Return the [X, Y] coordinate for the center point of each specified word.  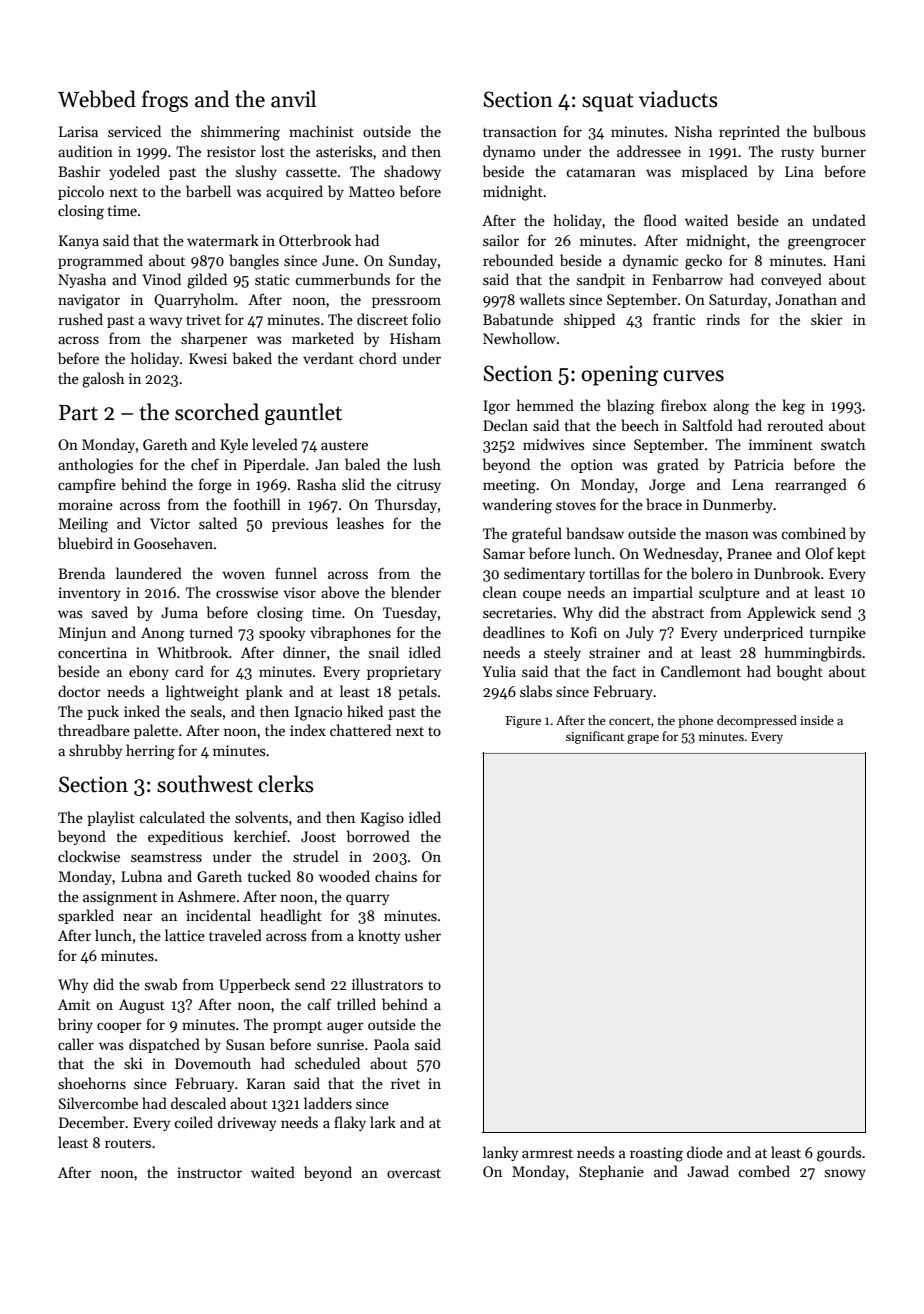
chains [396, 876]
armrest [547, 1153]
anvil [293, 99]
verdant [328, 358]
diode [705, 1152]
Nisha [693, 131]
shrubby [95, 751]
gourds [839, 1154]
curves [693, 376]
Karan [266, 1083]
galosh [103, 380]
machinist [321, 131]
